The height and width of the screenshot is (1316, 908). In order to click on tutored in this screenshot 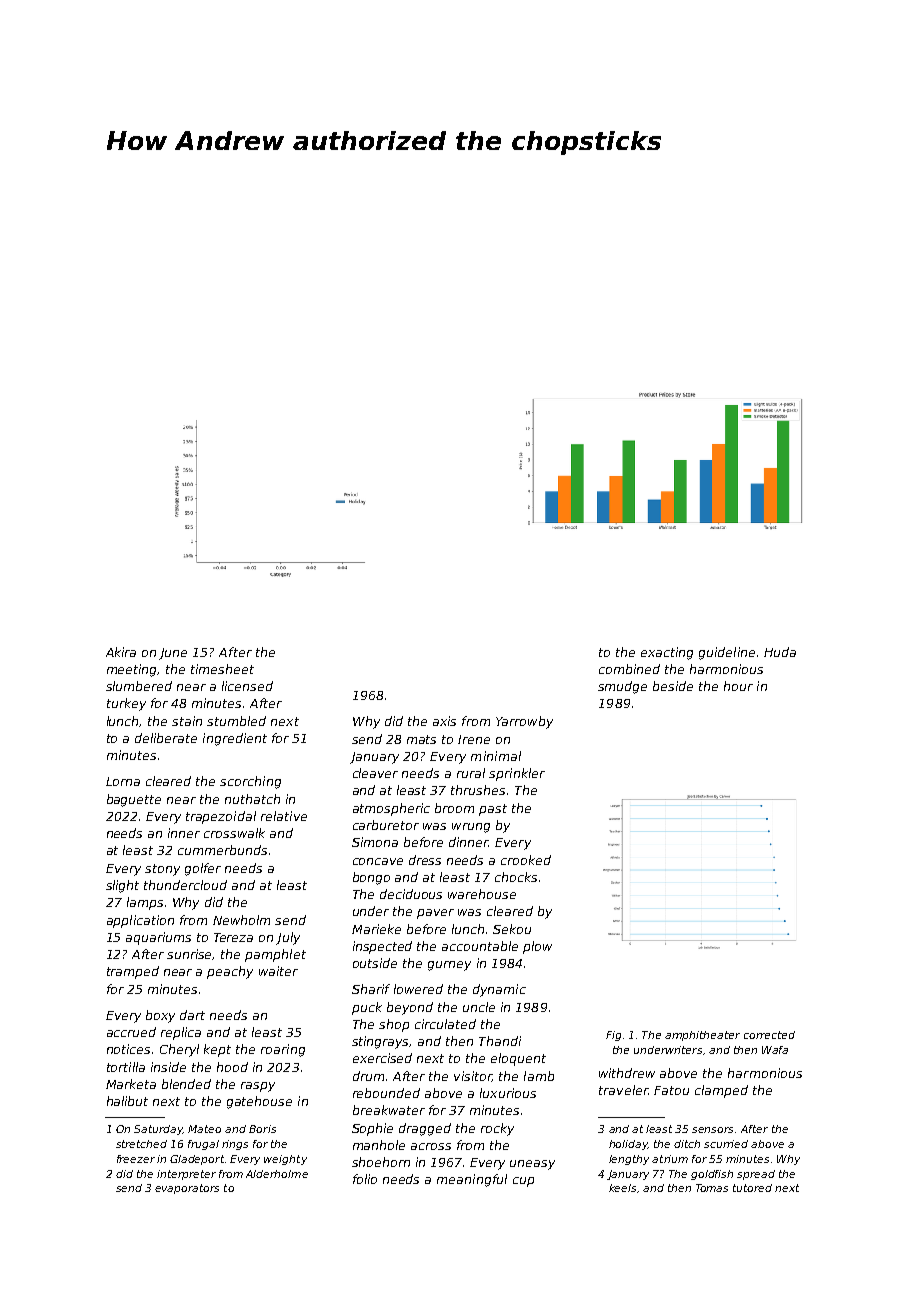, I will do `click(752, 1188)`.
